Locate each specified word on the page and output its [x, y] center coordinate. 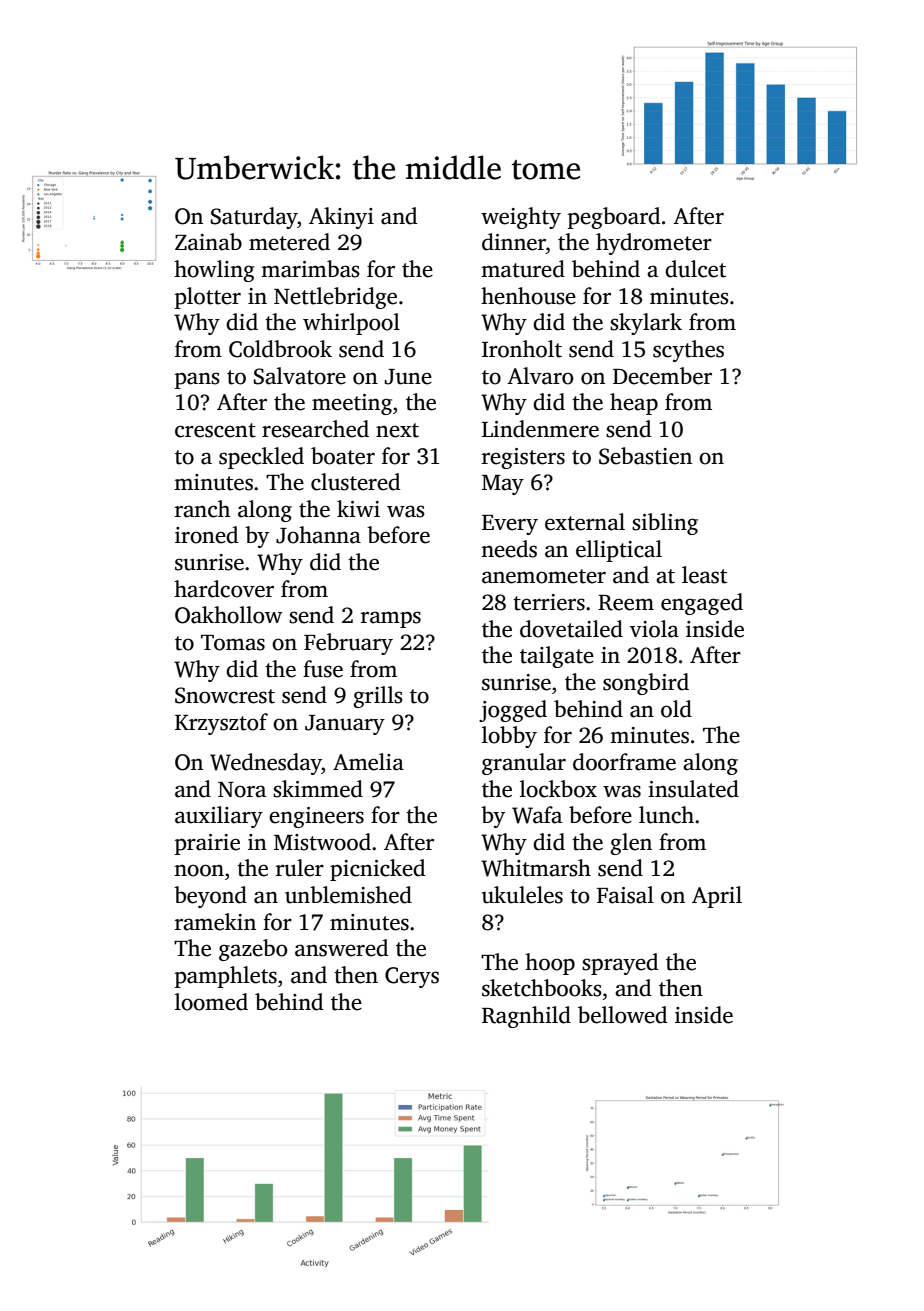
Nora [242, 790]
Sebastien [645, 456]
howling [214, 271]
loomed [211, 1002]
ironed [206, 535]
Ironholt [522, 349]
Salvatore [300, 376]
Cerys [412, 977]
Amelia [368, 762]
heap [634, 404]
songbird [646, 684]
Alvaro [540, 376]
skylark [646, 324]
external [585, 522]
